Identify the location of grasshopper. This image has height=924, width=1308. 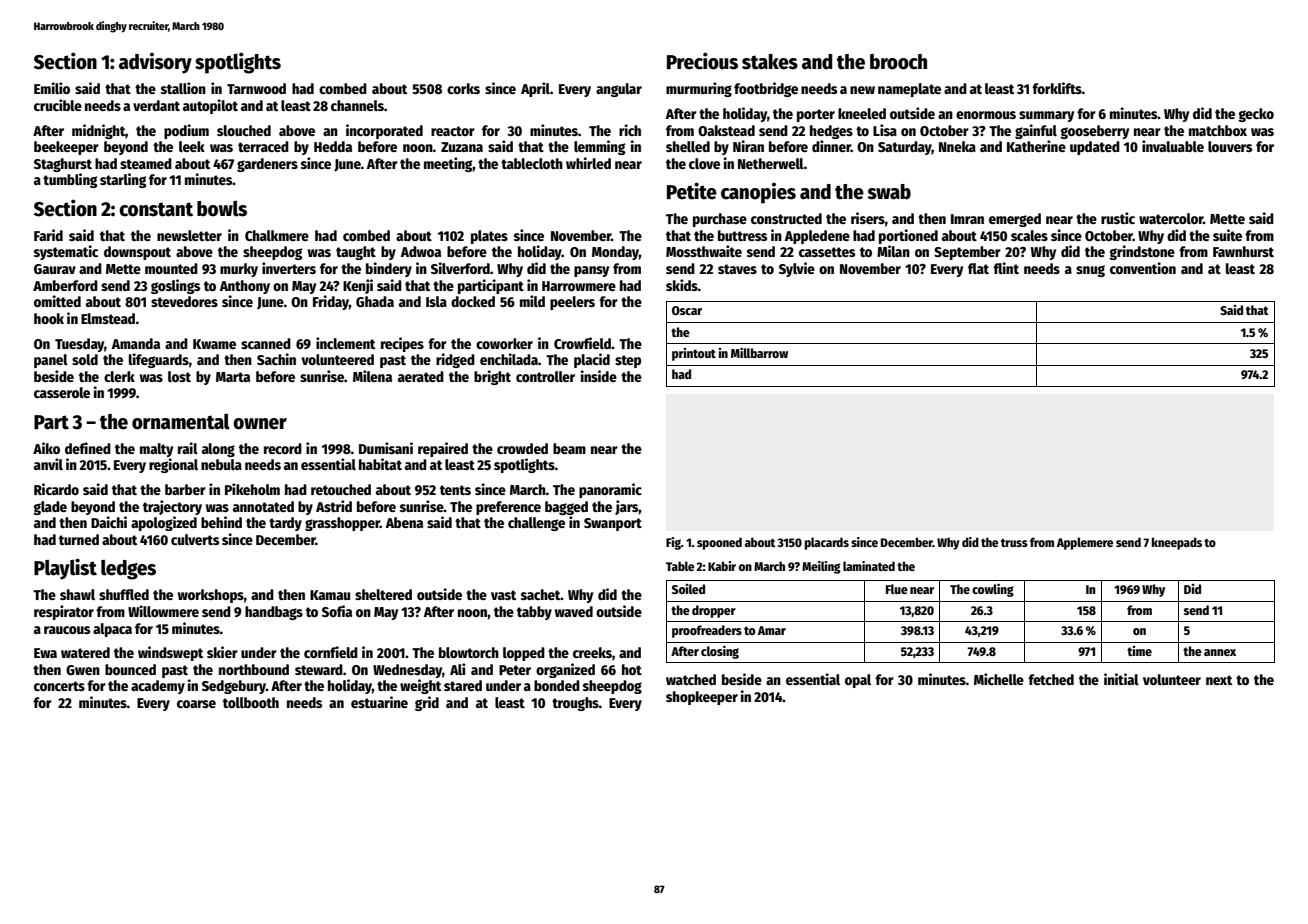
(342, 524).
